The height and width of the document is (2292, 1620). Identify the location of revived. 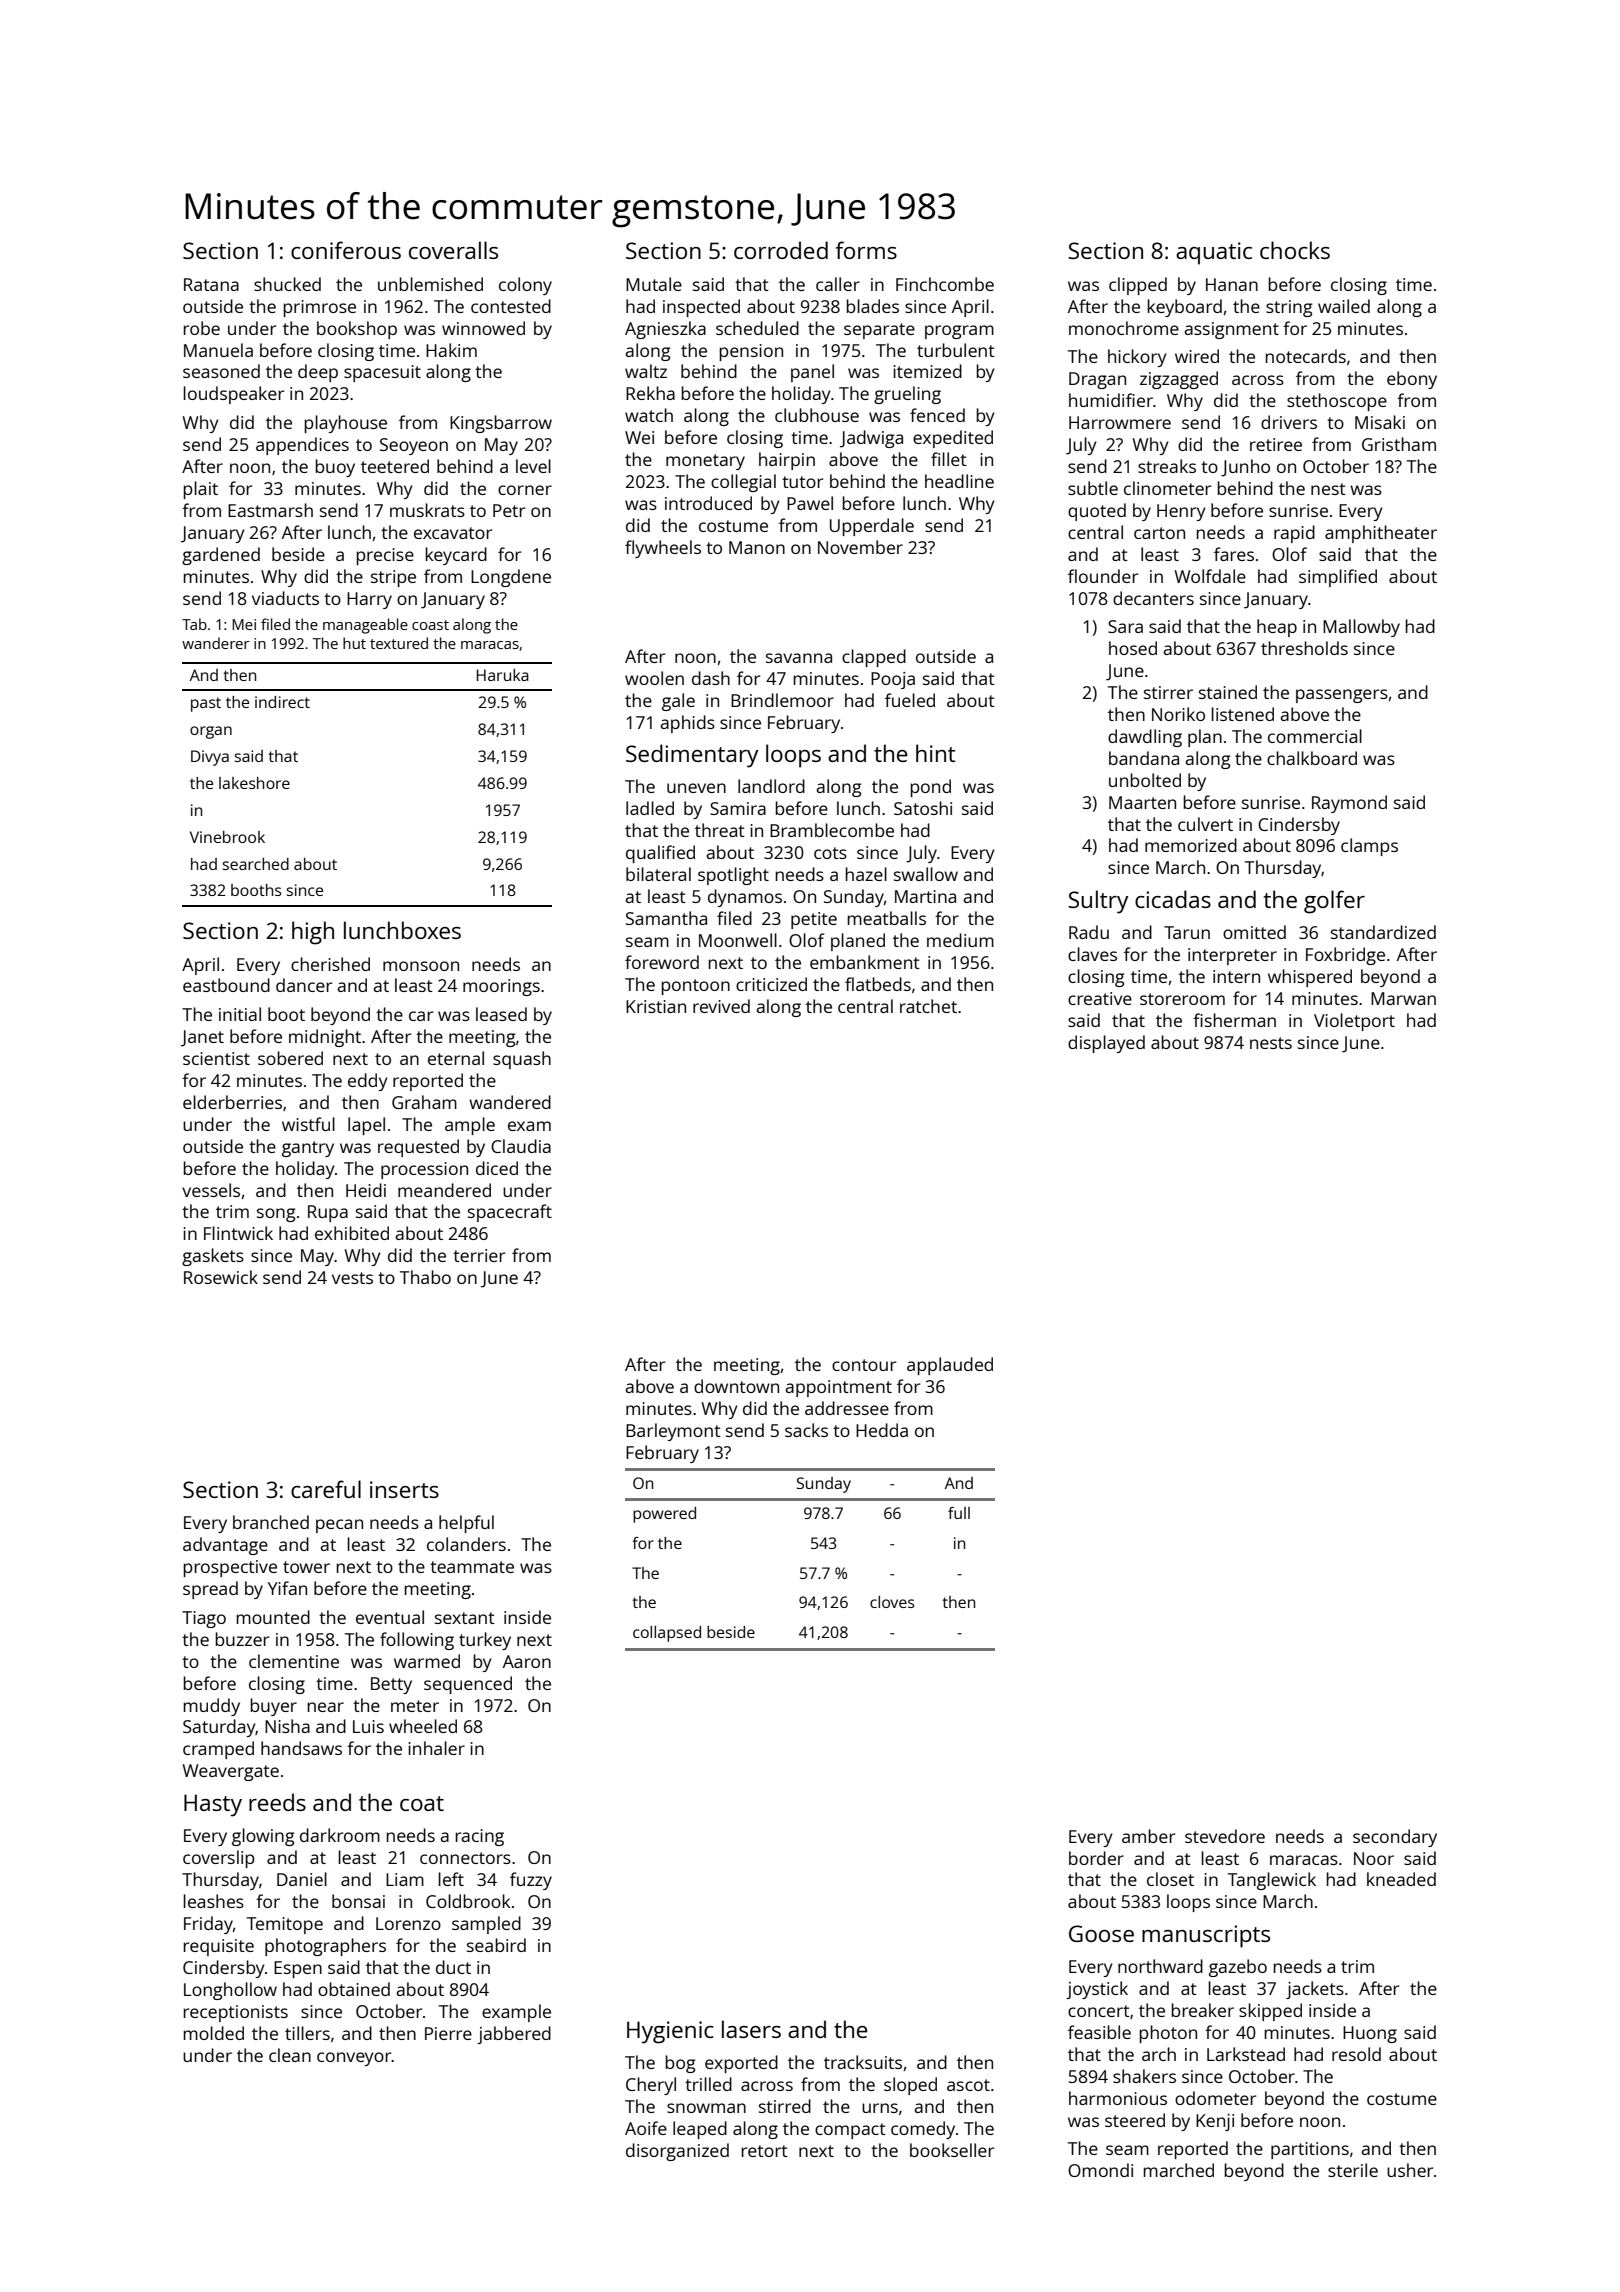
(721, 1006).
